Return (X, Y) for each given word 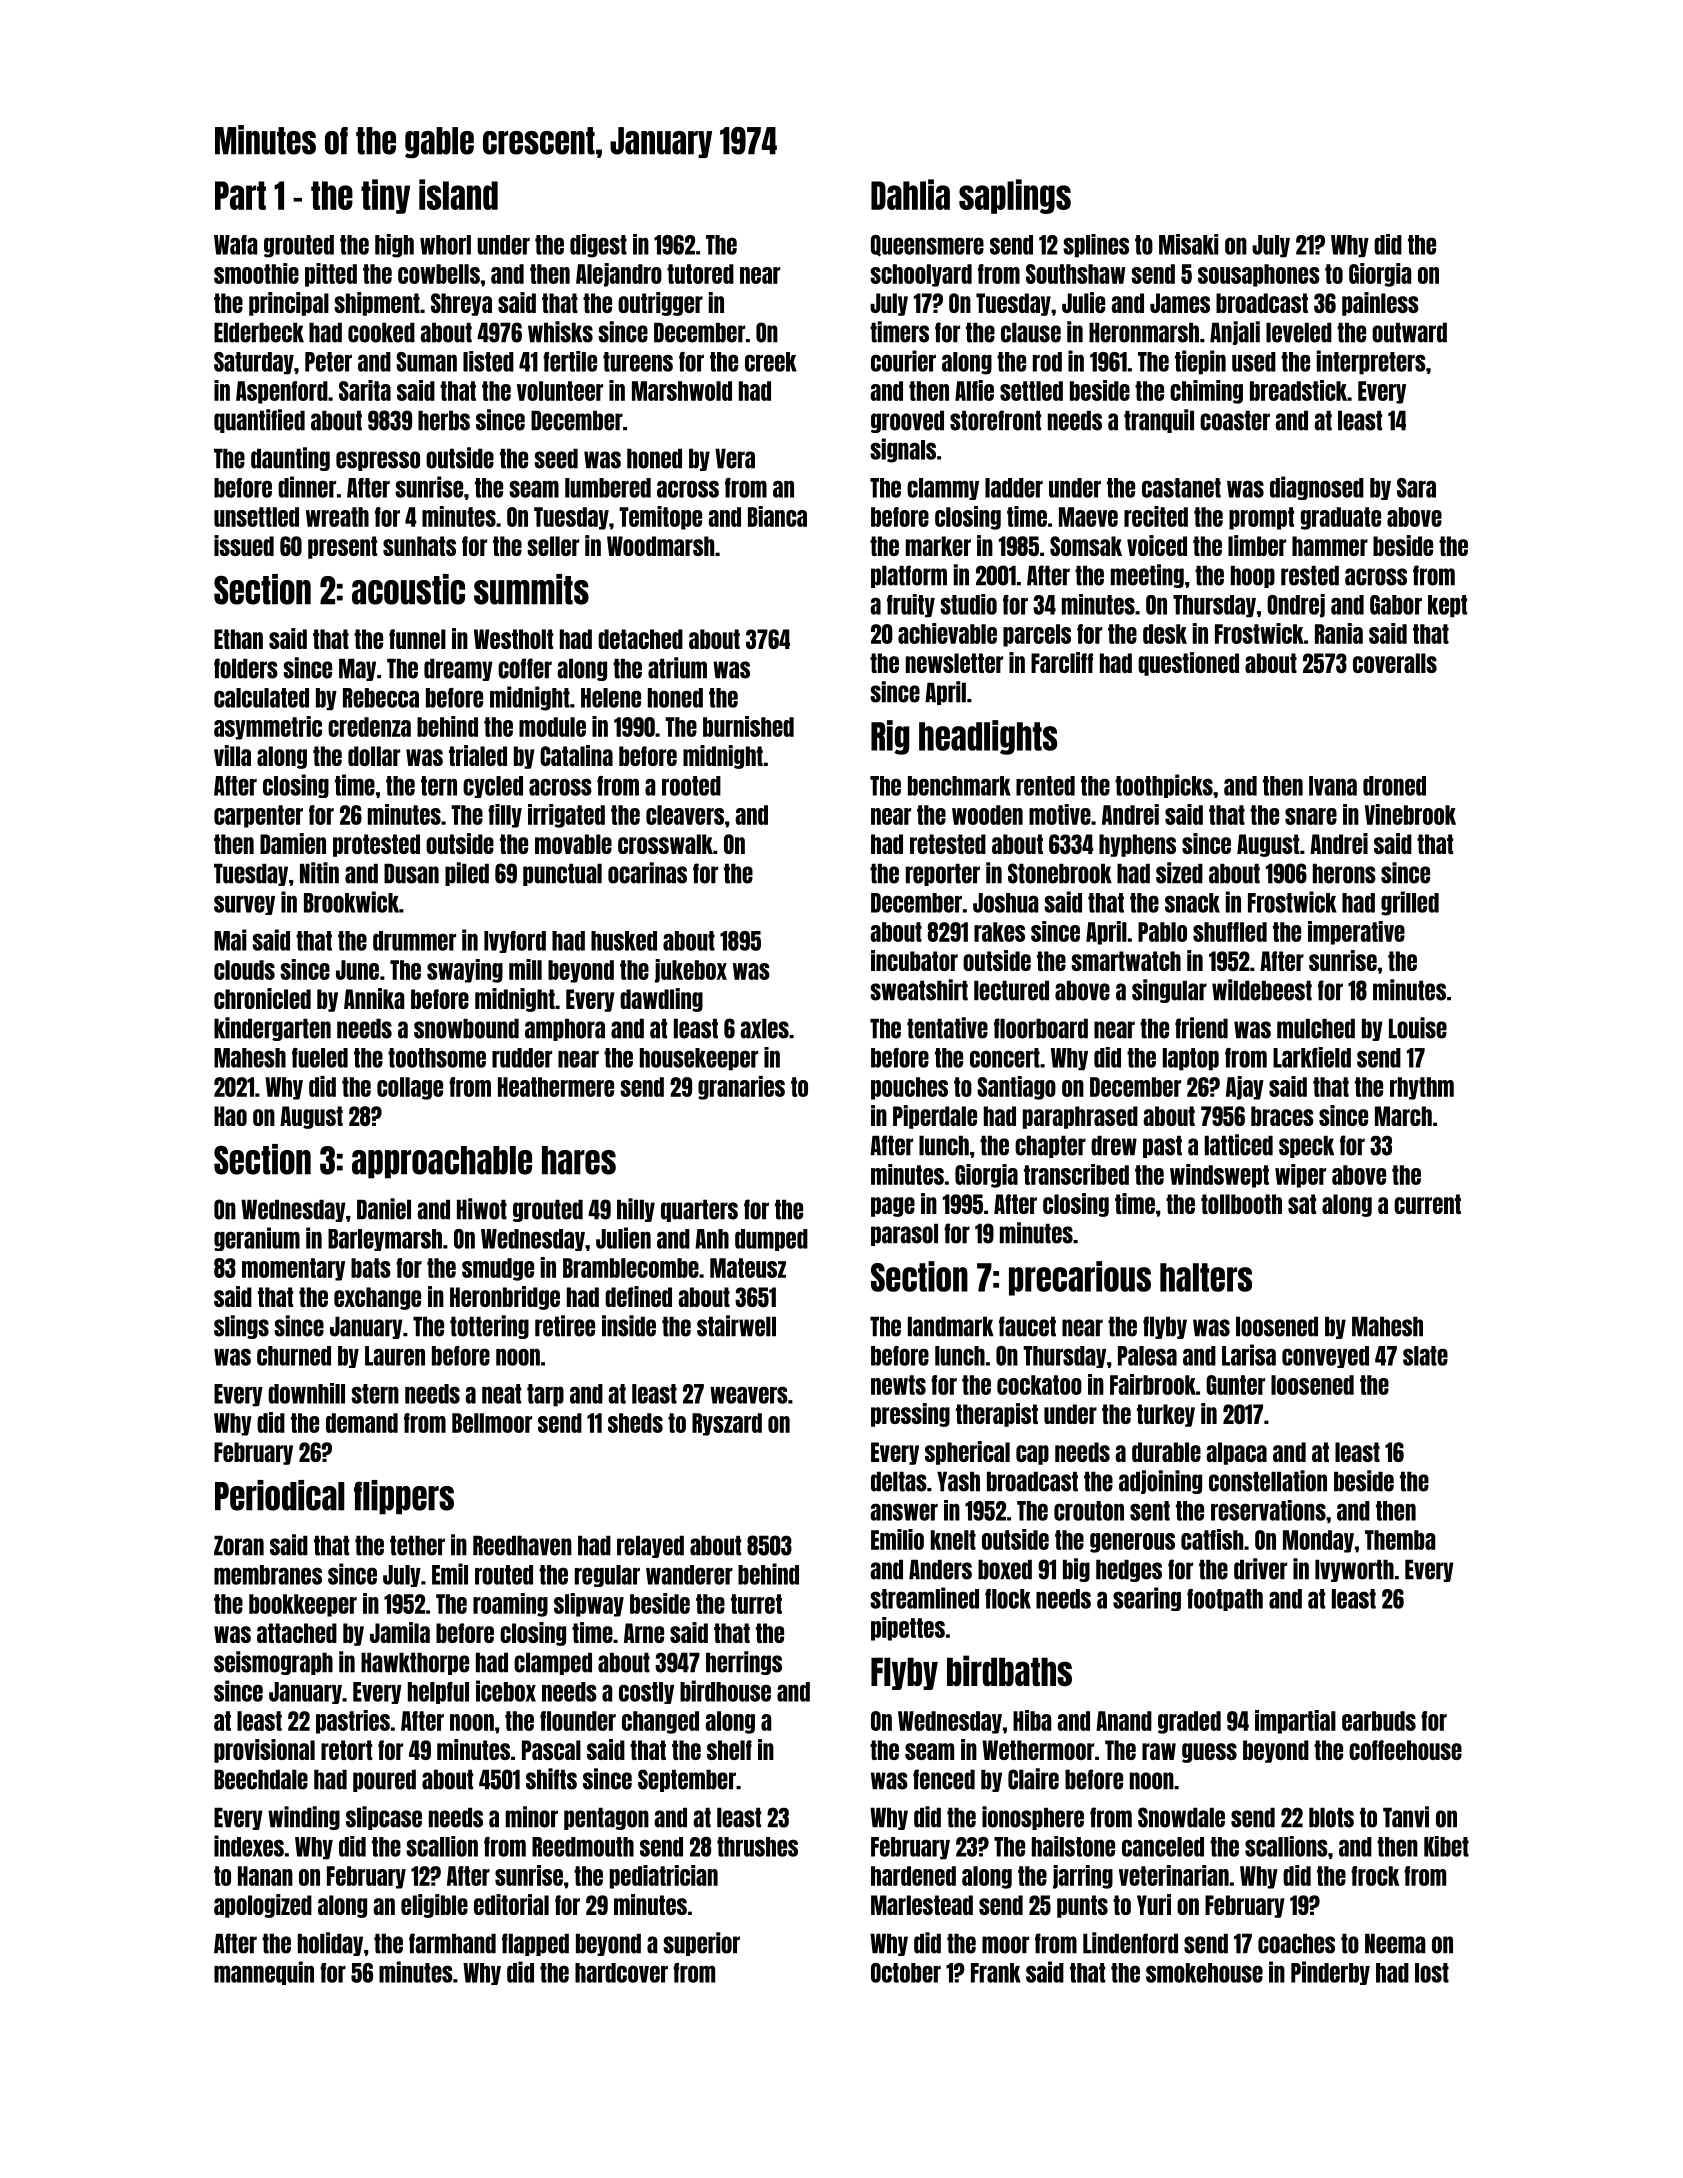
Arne (644, 1633)
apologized (263, 1906)
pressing (910, 1415)
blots (1331, 1817)
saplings (1015, 196)
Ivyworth (1354, 1570)
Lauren (395, 1356)
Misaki (1188, 244)
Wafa (235, 245)
